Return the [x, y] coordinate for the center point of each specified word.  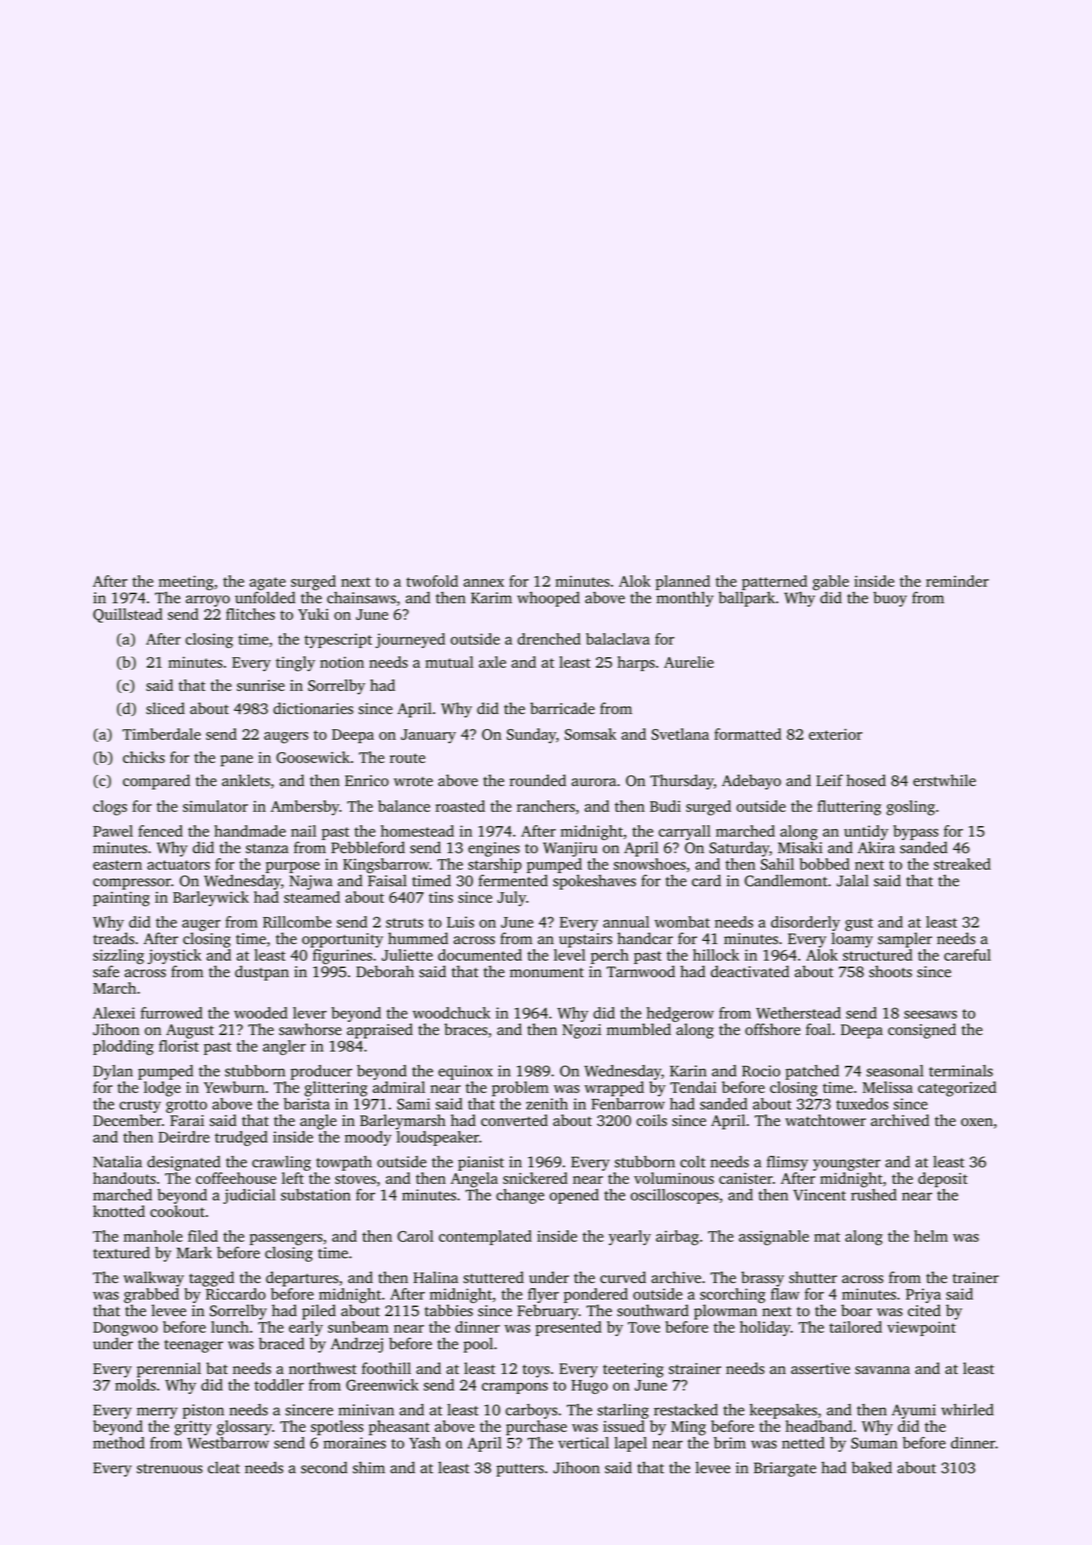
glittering [336, 1089]
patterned [774, 582]
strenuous [170, 1469]
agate [267, 584]
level [569, 955]
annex [483, 583]
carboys [531, 1411]
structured [878, 955]
